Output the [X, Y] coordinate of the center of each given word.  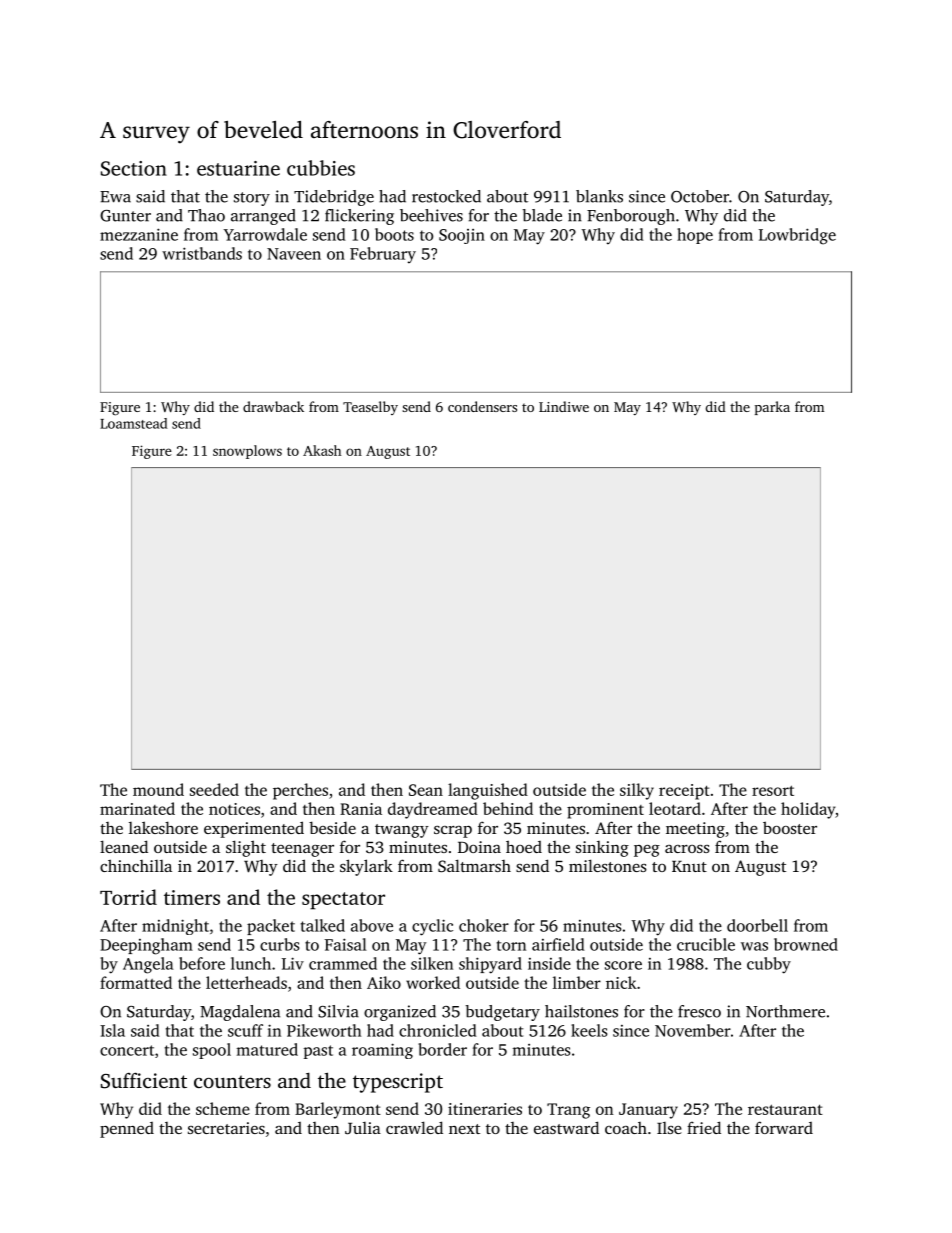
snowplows [247, 452]
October [700, 196]
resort [773, 790]
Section [134, 168]
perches [300, 791]
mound [158, 789]
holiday [808, 810]
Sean [426, 790]
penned [127, 1130]
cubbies [321, 168]
